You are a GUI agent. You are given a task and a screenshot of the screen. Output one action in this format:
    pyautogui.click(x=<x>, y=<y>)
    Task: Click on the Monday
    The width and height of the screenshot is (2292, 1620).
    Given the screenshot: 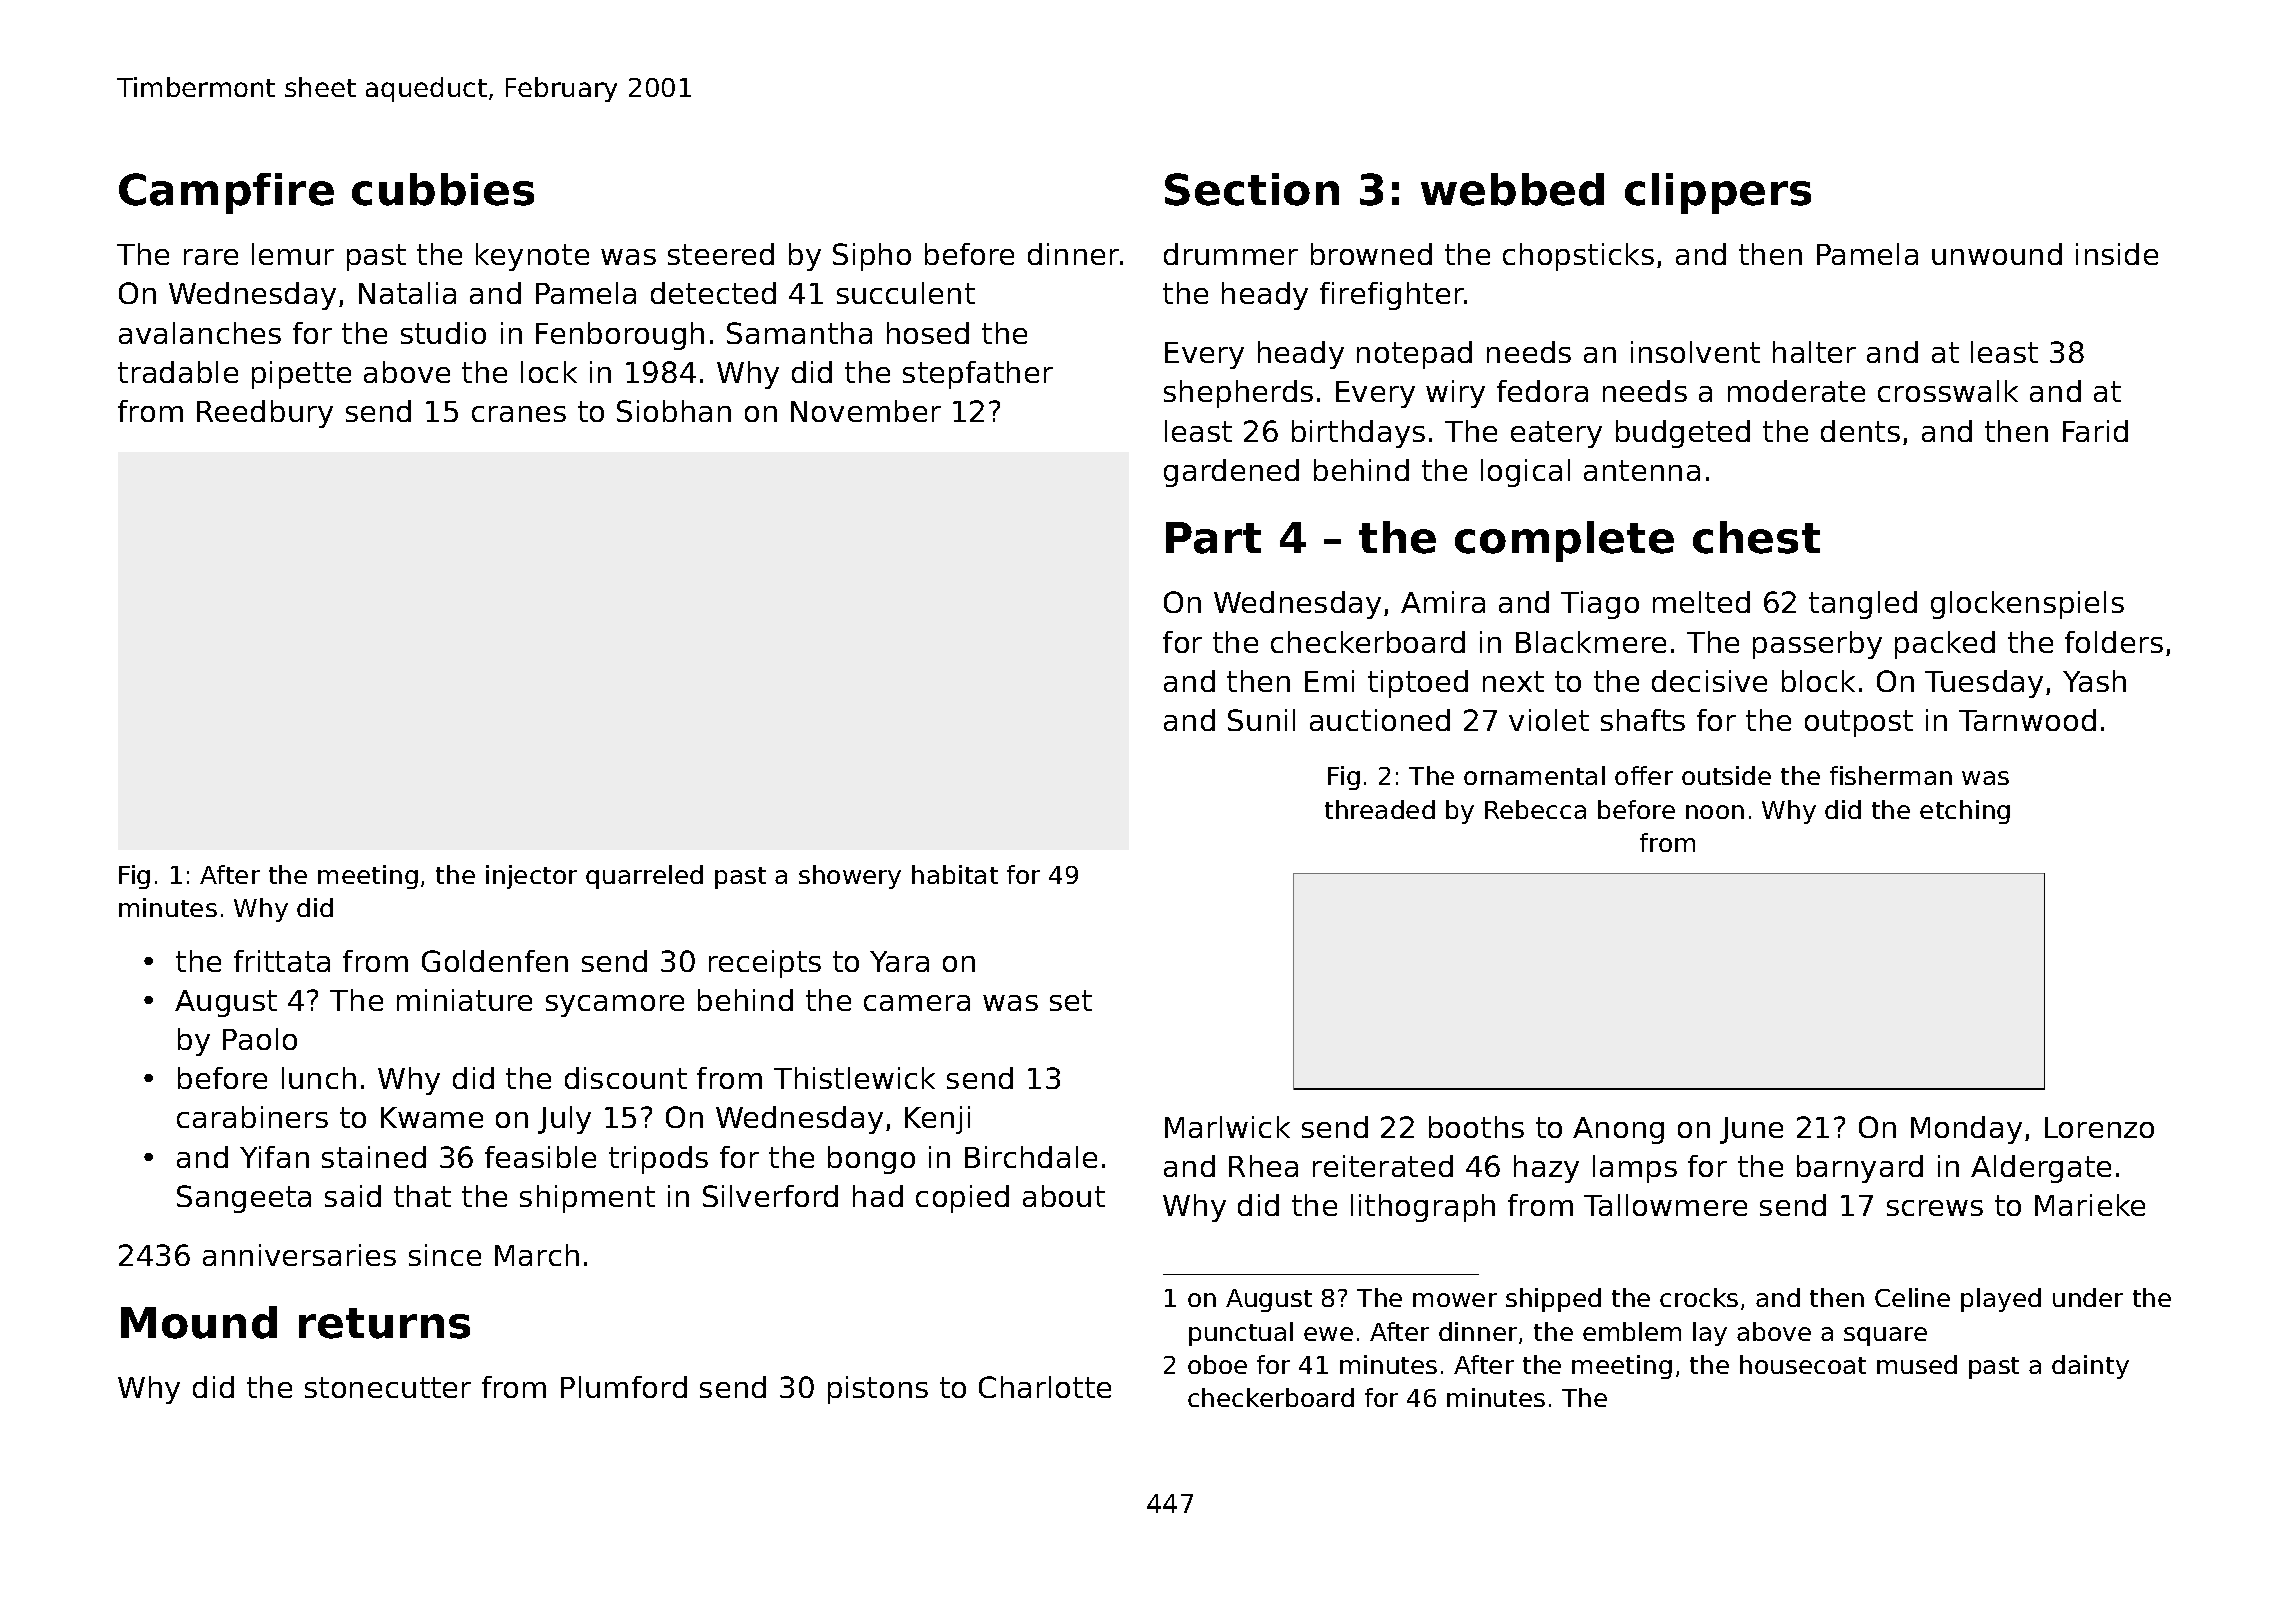 What is the action you would take?
    pyautogui.click(x=1966, y=1130)
